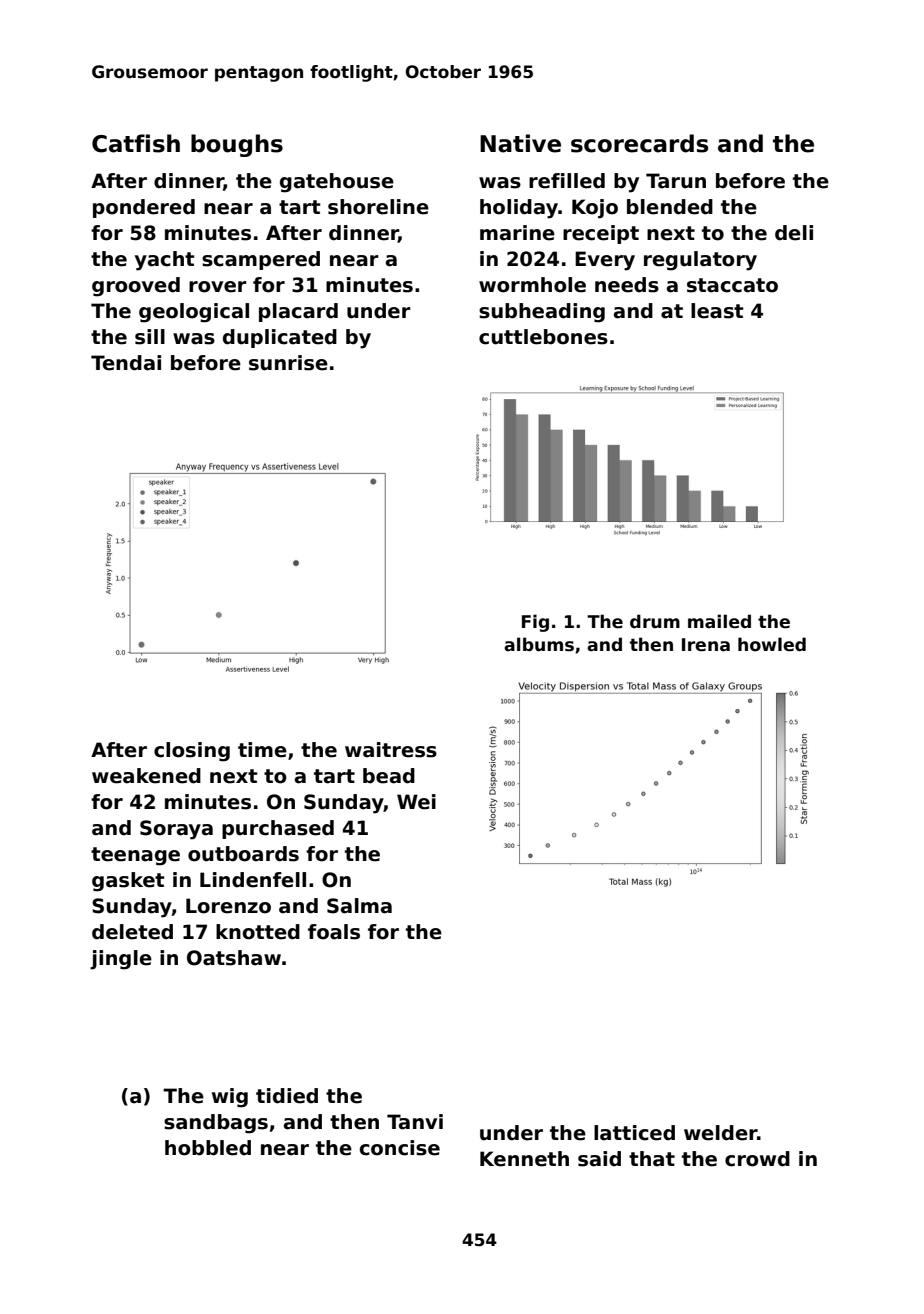 This document has height=1314, width=924. I want to click on pondered, so click(144, 208).
